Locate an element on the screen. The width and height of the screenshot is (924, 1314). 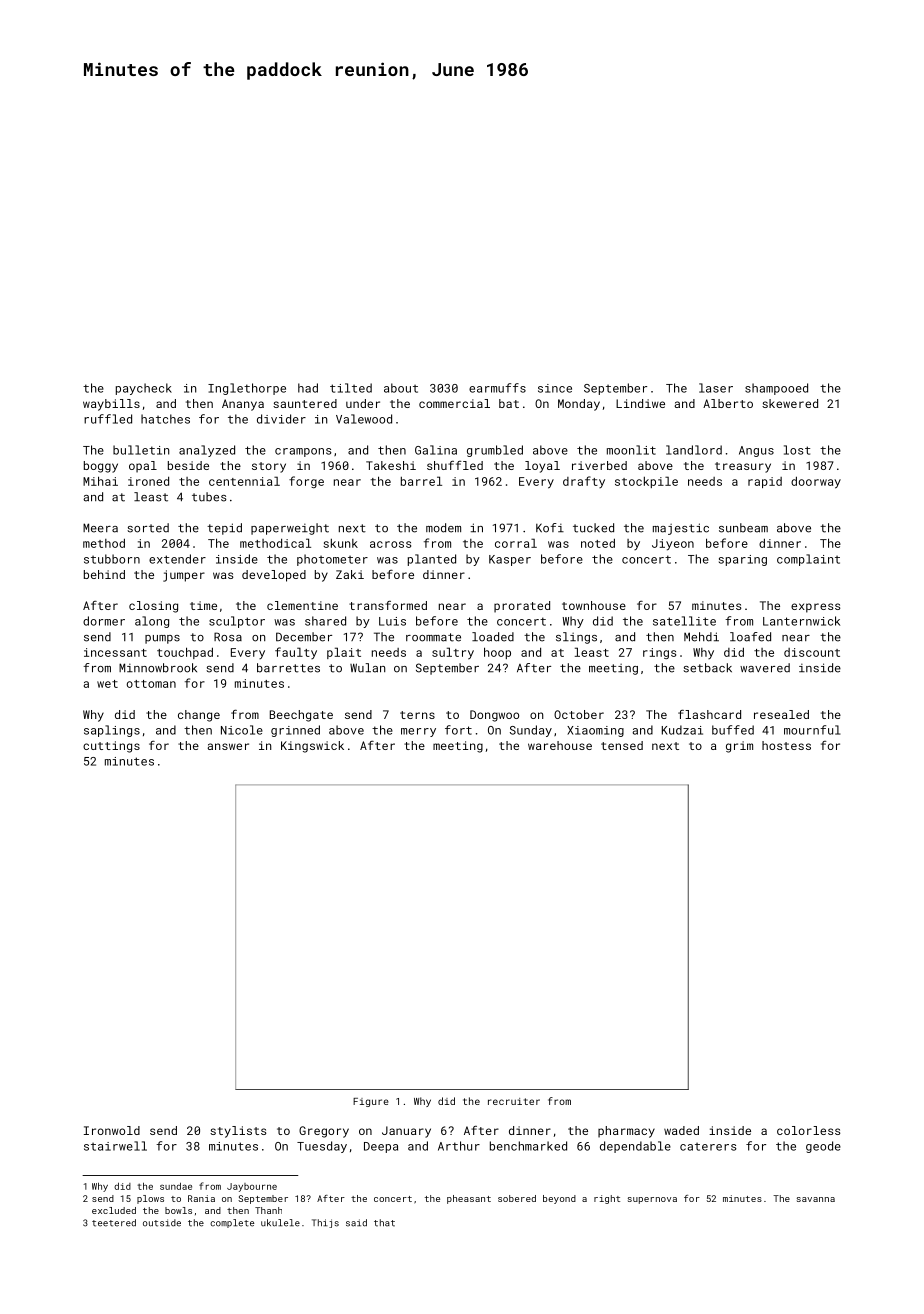
pharmacy is located at coordinates (626, 1132).
